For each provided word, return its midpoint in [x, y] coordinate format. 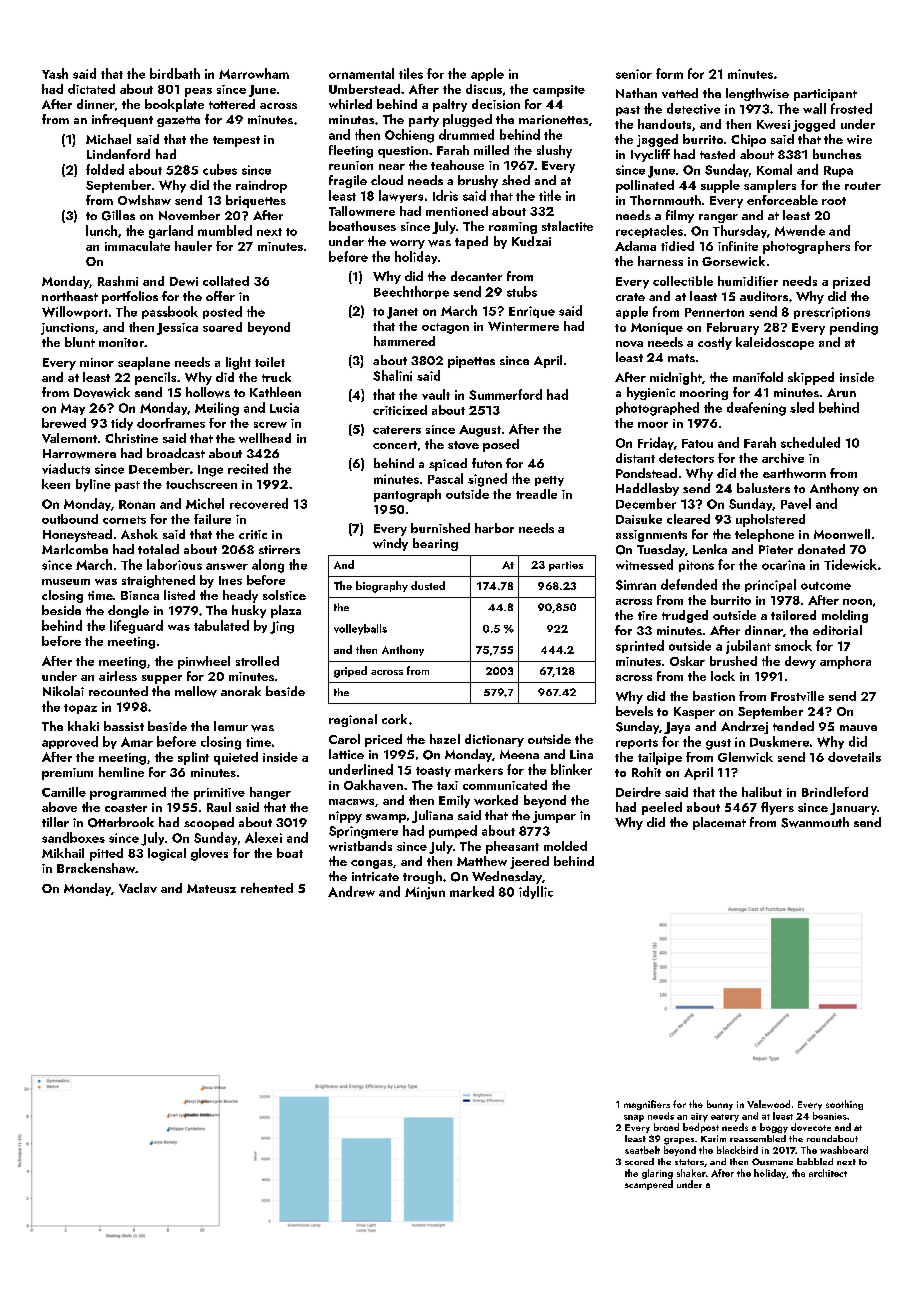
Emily [454, 801]
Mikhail [63, 853]
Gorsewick [733, 261]
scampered [649, 1185]
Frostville [797, 696]
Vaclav [138, 888]
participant [825, 95]
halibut [762, 792]
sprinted [640, 646]
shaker [691, 1173]
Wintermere [523, 326]
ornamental [361, 73]
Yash [55, 73]
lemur [231, 726]
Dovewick [102, 392]
